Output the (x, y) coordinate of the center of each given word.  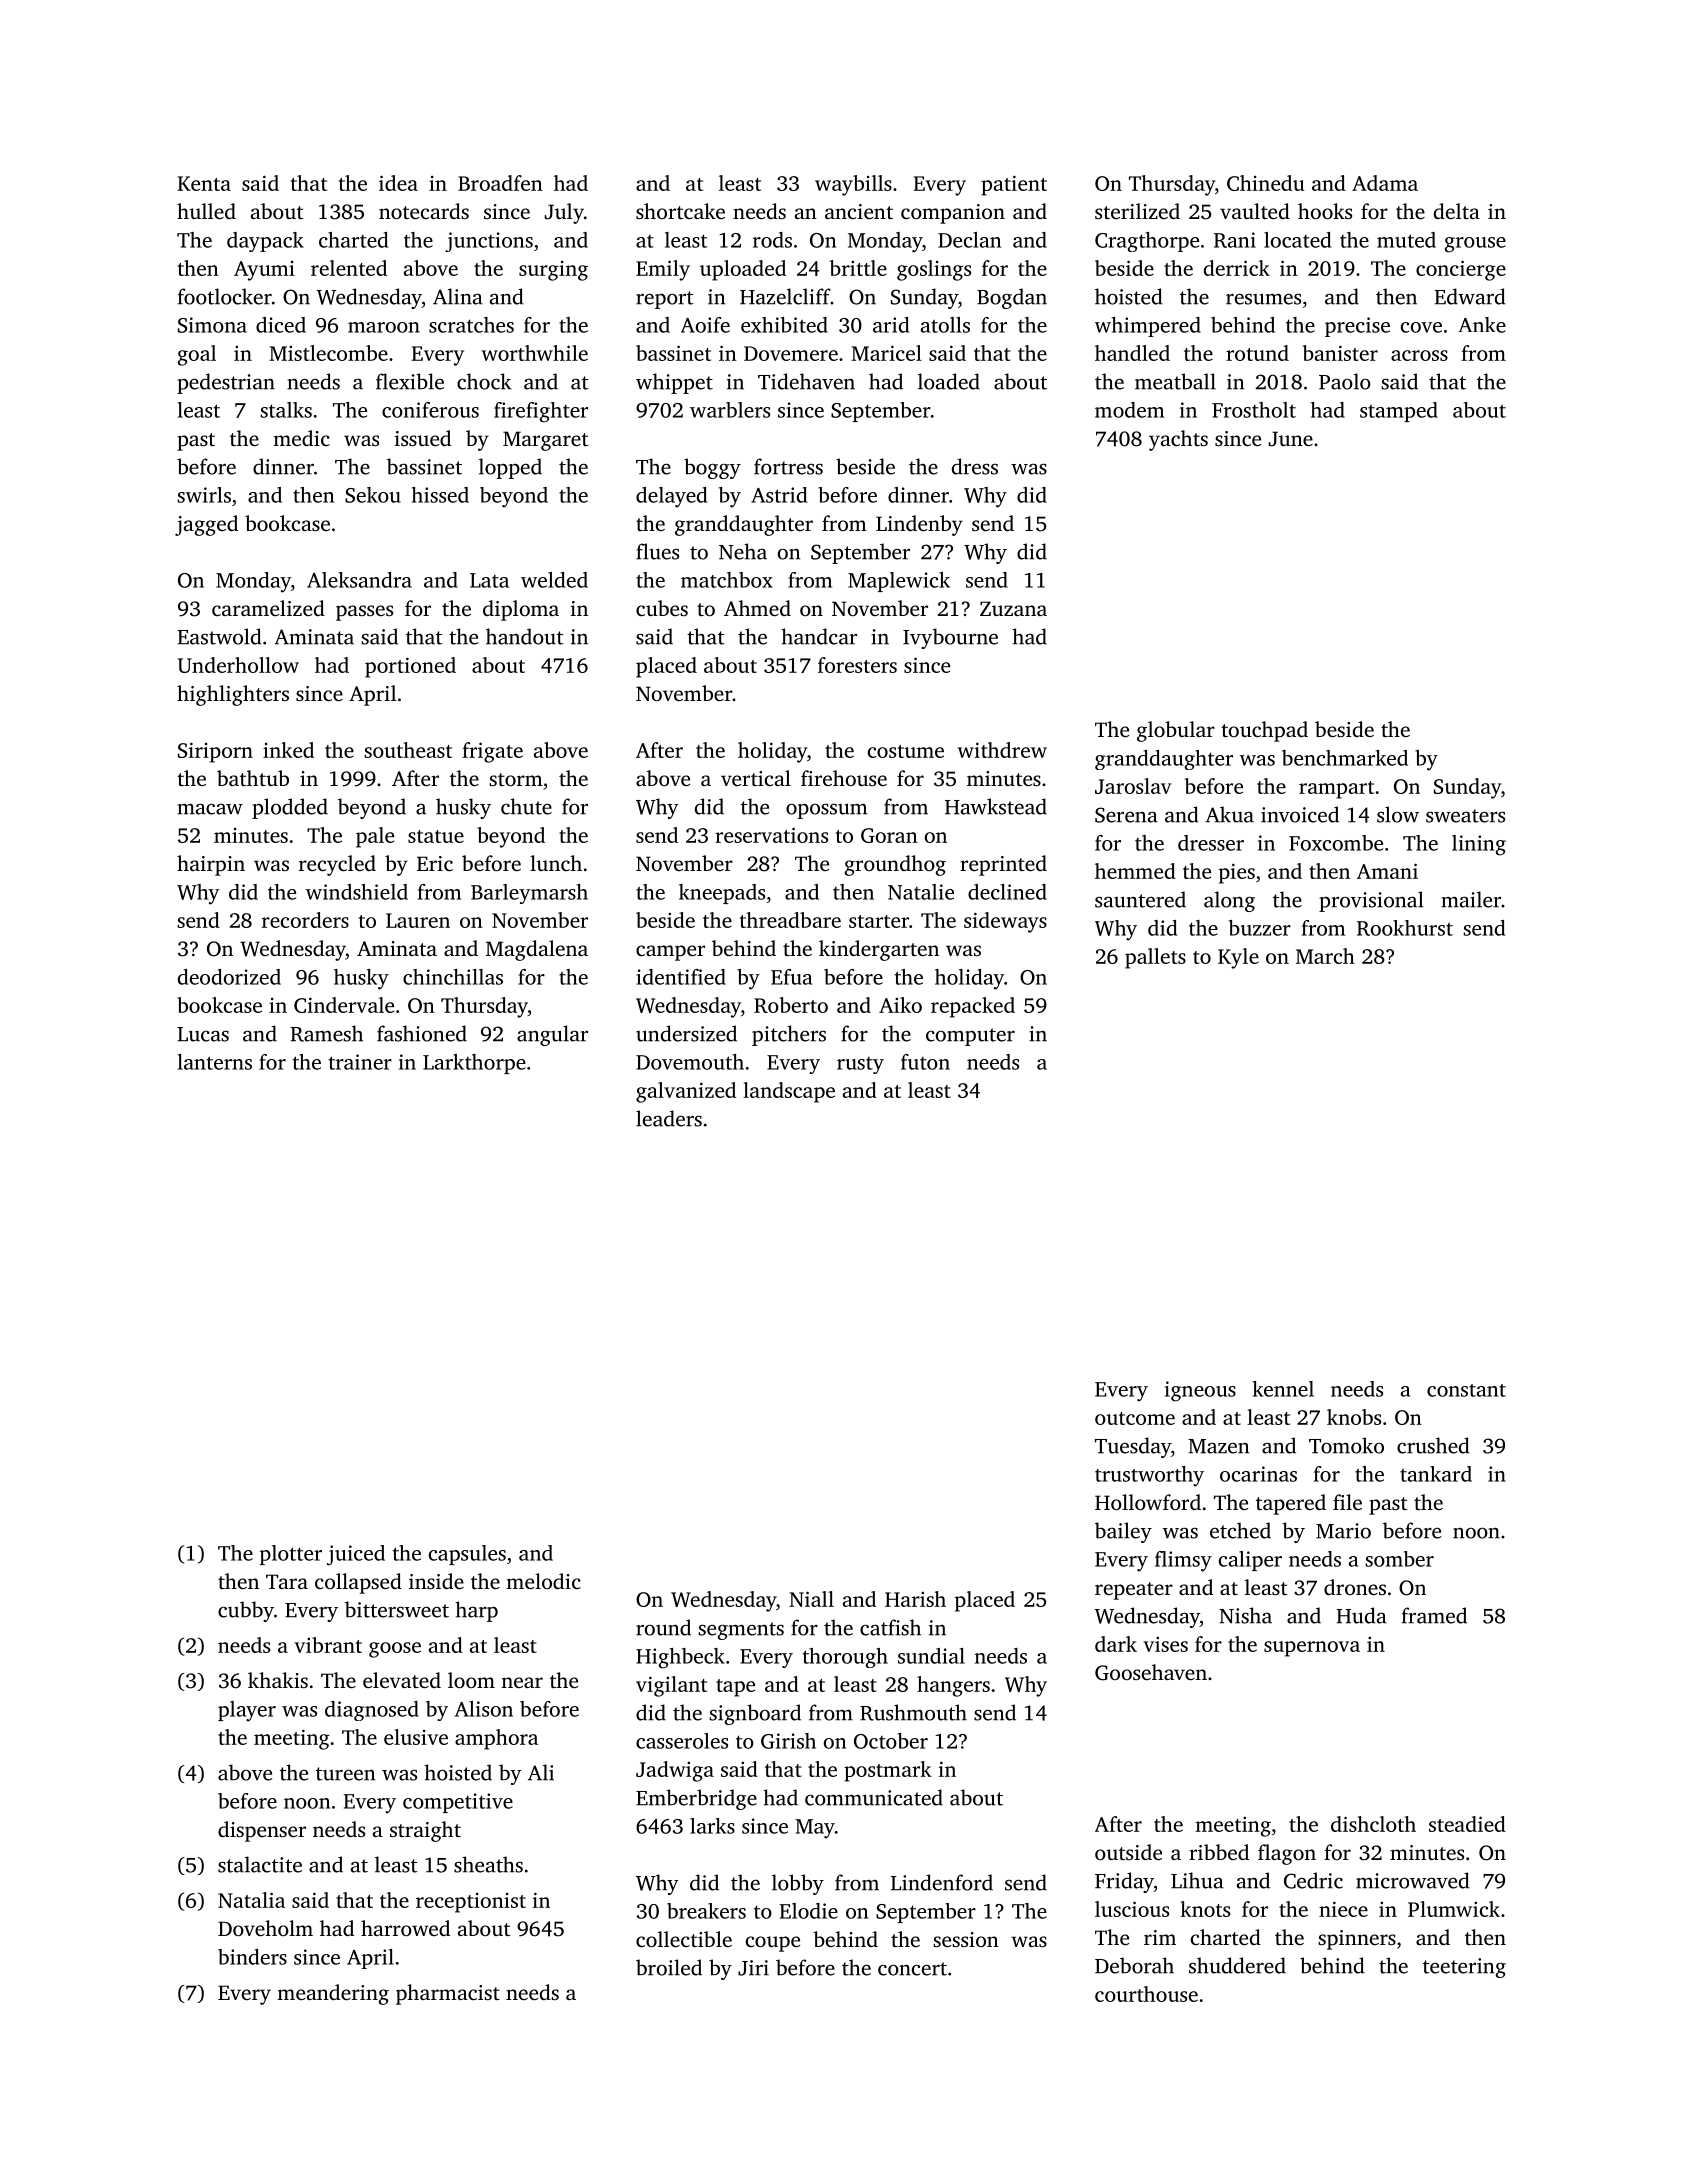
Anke (1482, 325)
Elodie (809, 1911)
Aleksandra (359, 580)
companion (953, 214)
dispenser (262, 1831)
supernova (1312, 1649)
